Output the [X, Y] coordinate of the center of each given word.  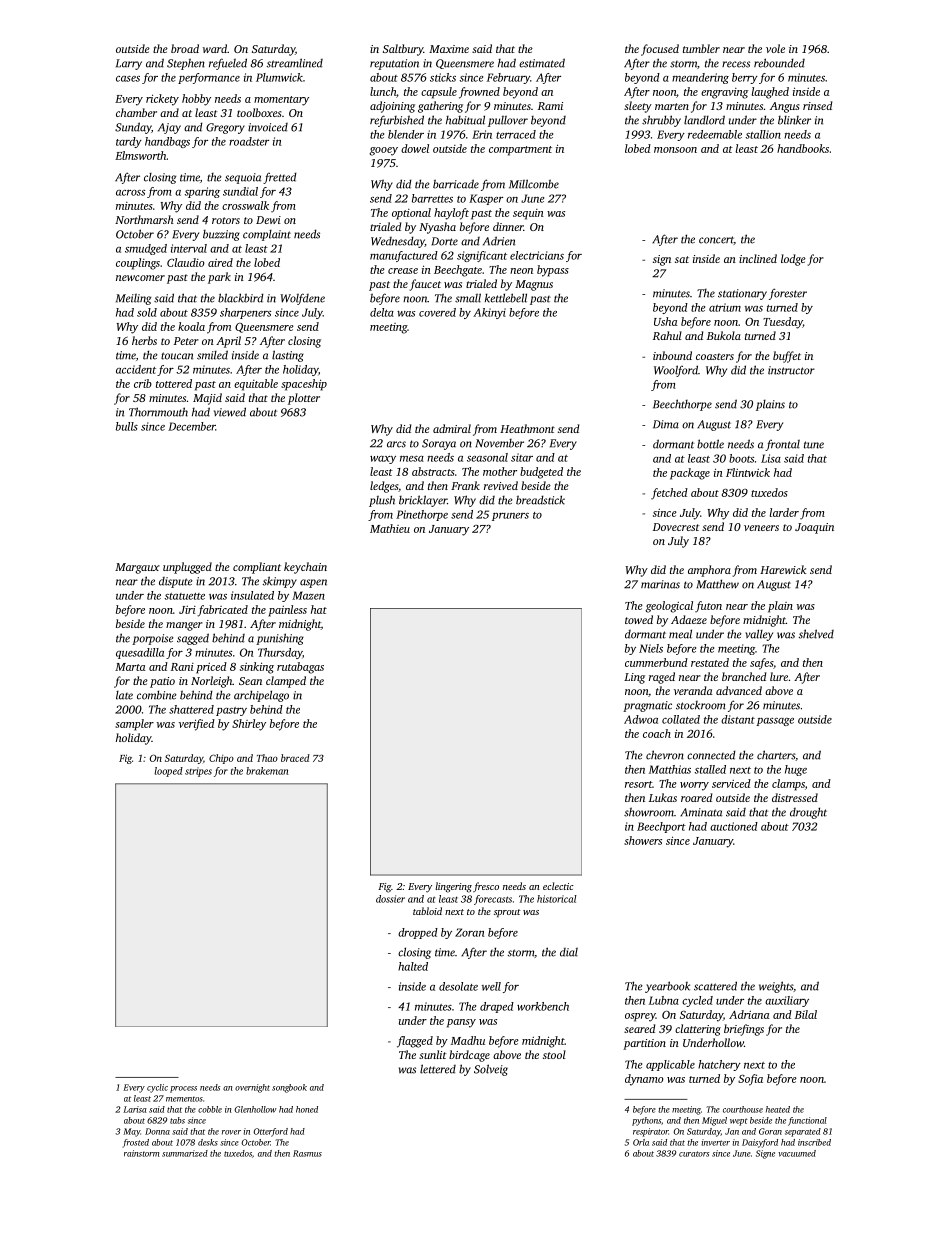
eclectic [558, 886]
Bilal [806, 1014]
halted [413, 966]
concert [716, 240]
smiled [212, 355]
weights [776, 987]
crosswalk [245, 205]
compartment [520, 151]
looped [168, 772]
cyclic [157, 1088]
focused [660, 50]
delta [382, 312]
